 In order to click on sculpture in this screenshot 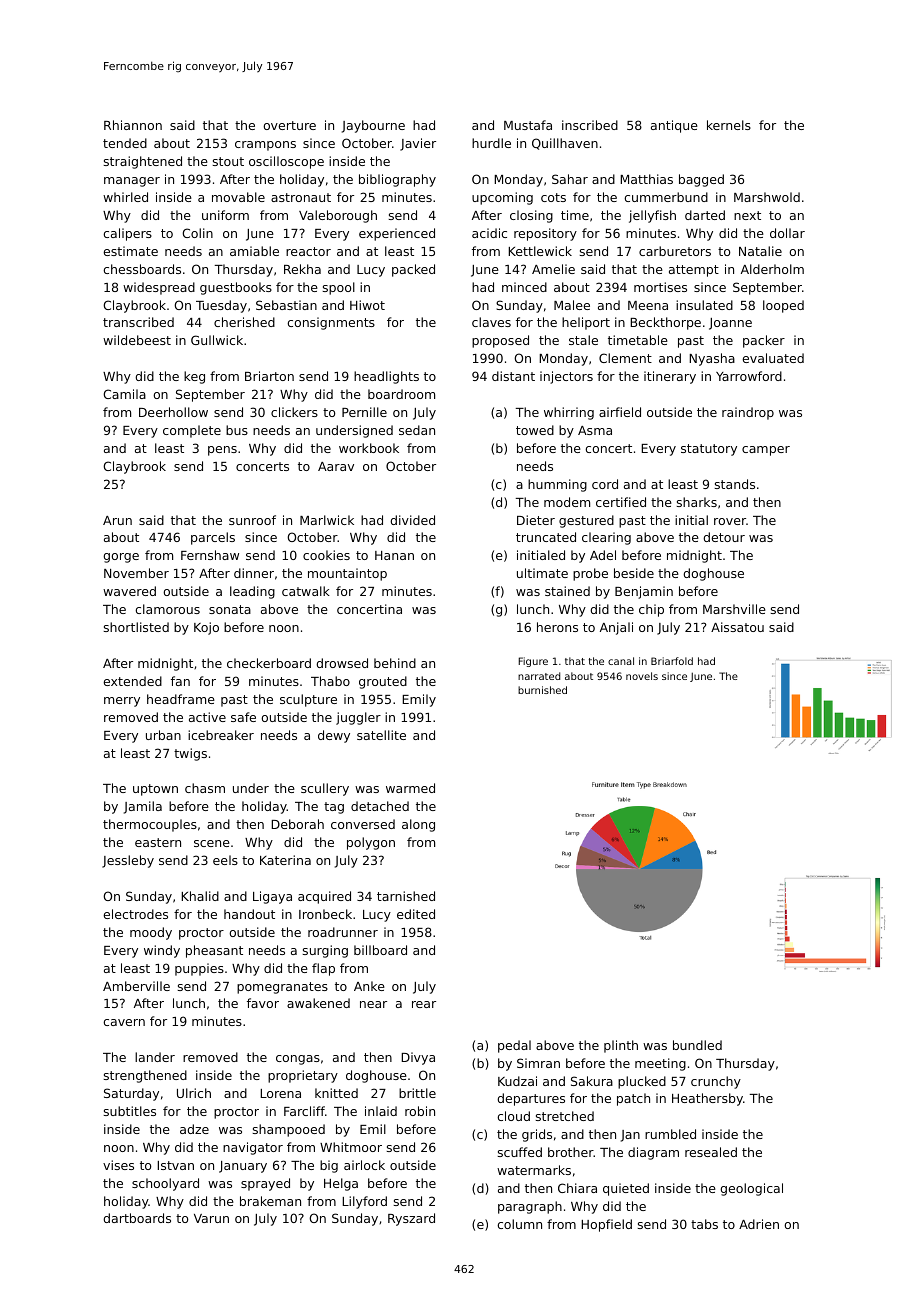, I will do `click(308, 700)`.
